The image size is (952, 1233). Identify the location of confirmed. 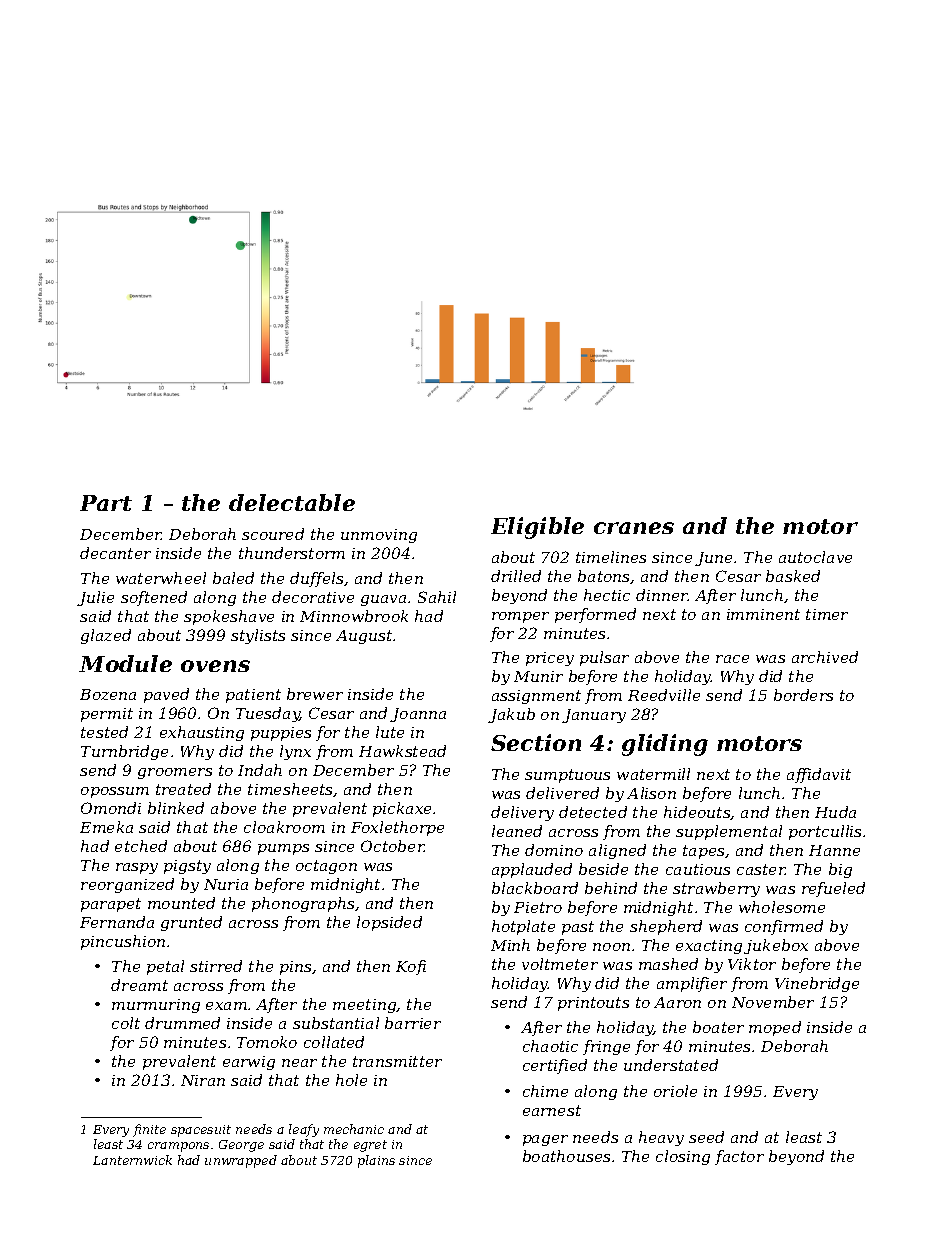
(784, 927).
